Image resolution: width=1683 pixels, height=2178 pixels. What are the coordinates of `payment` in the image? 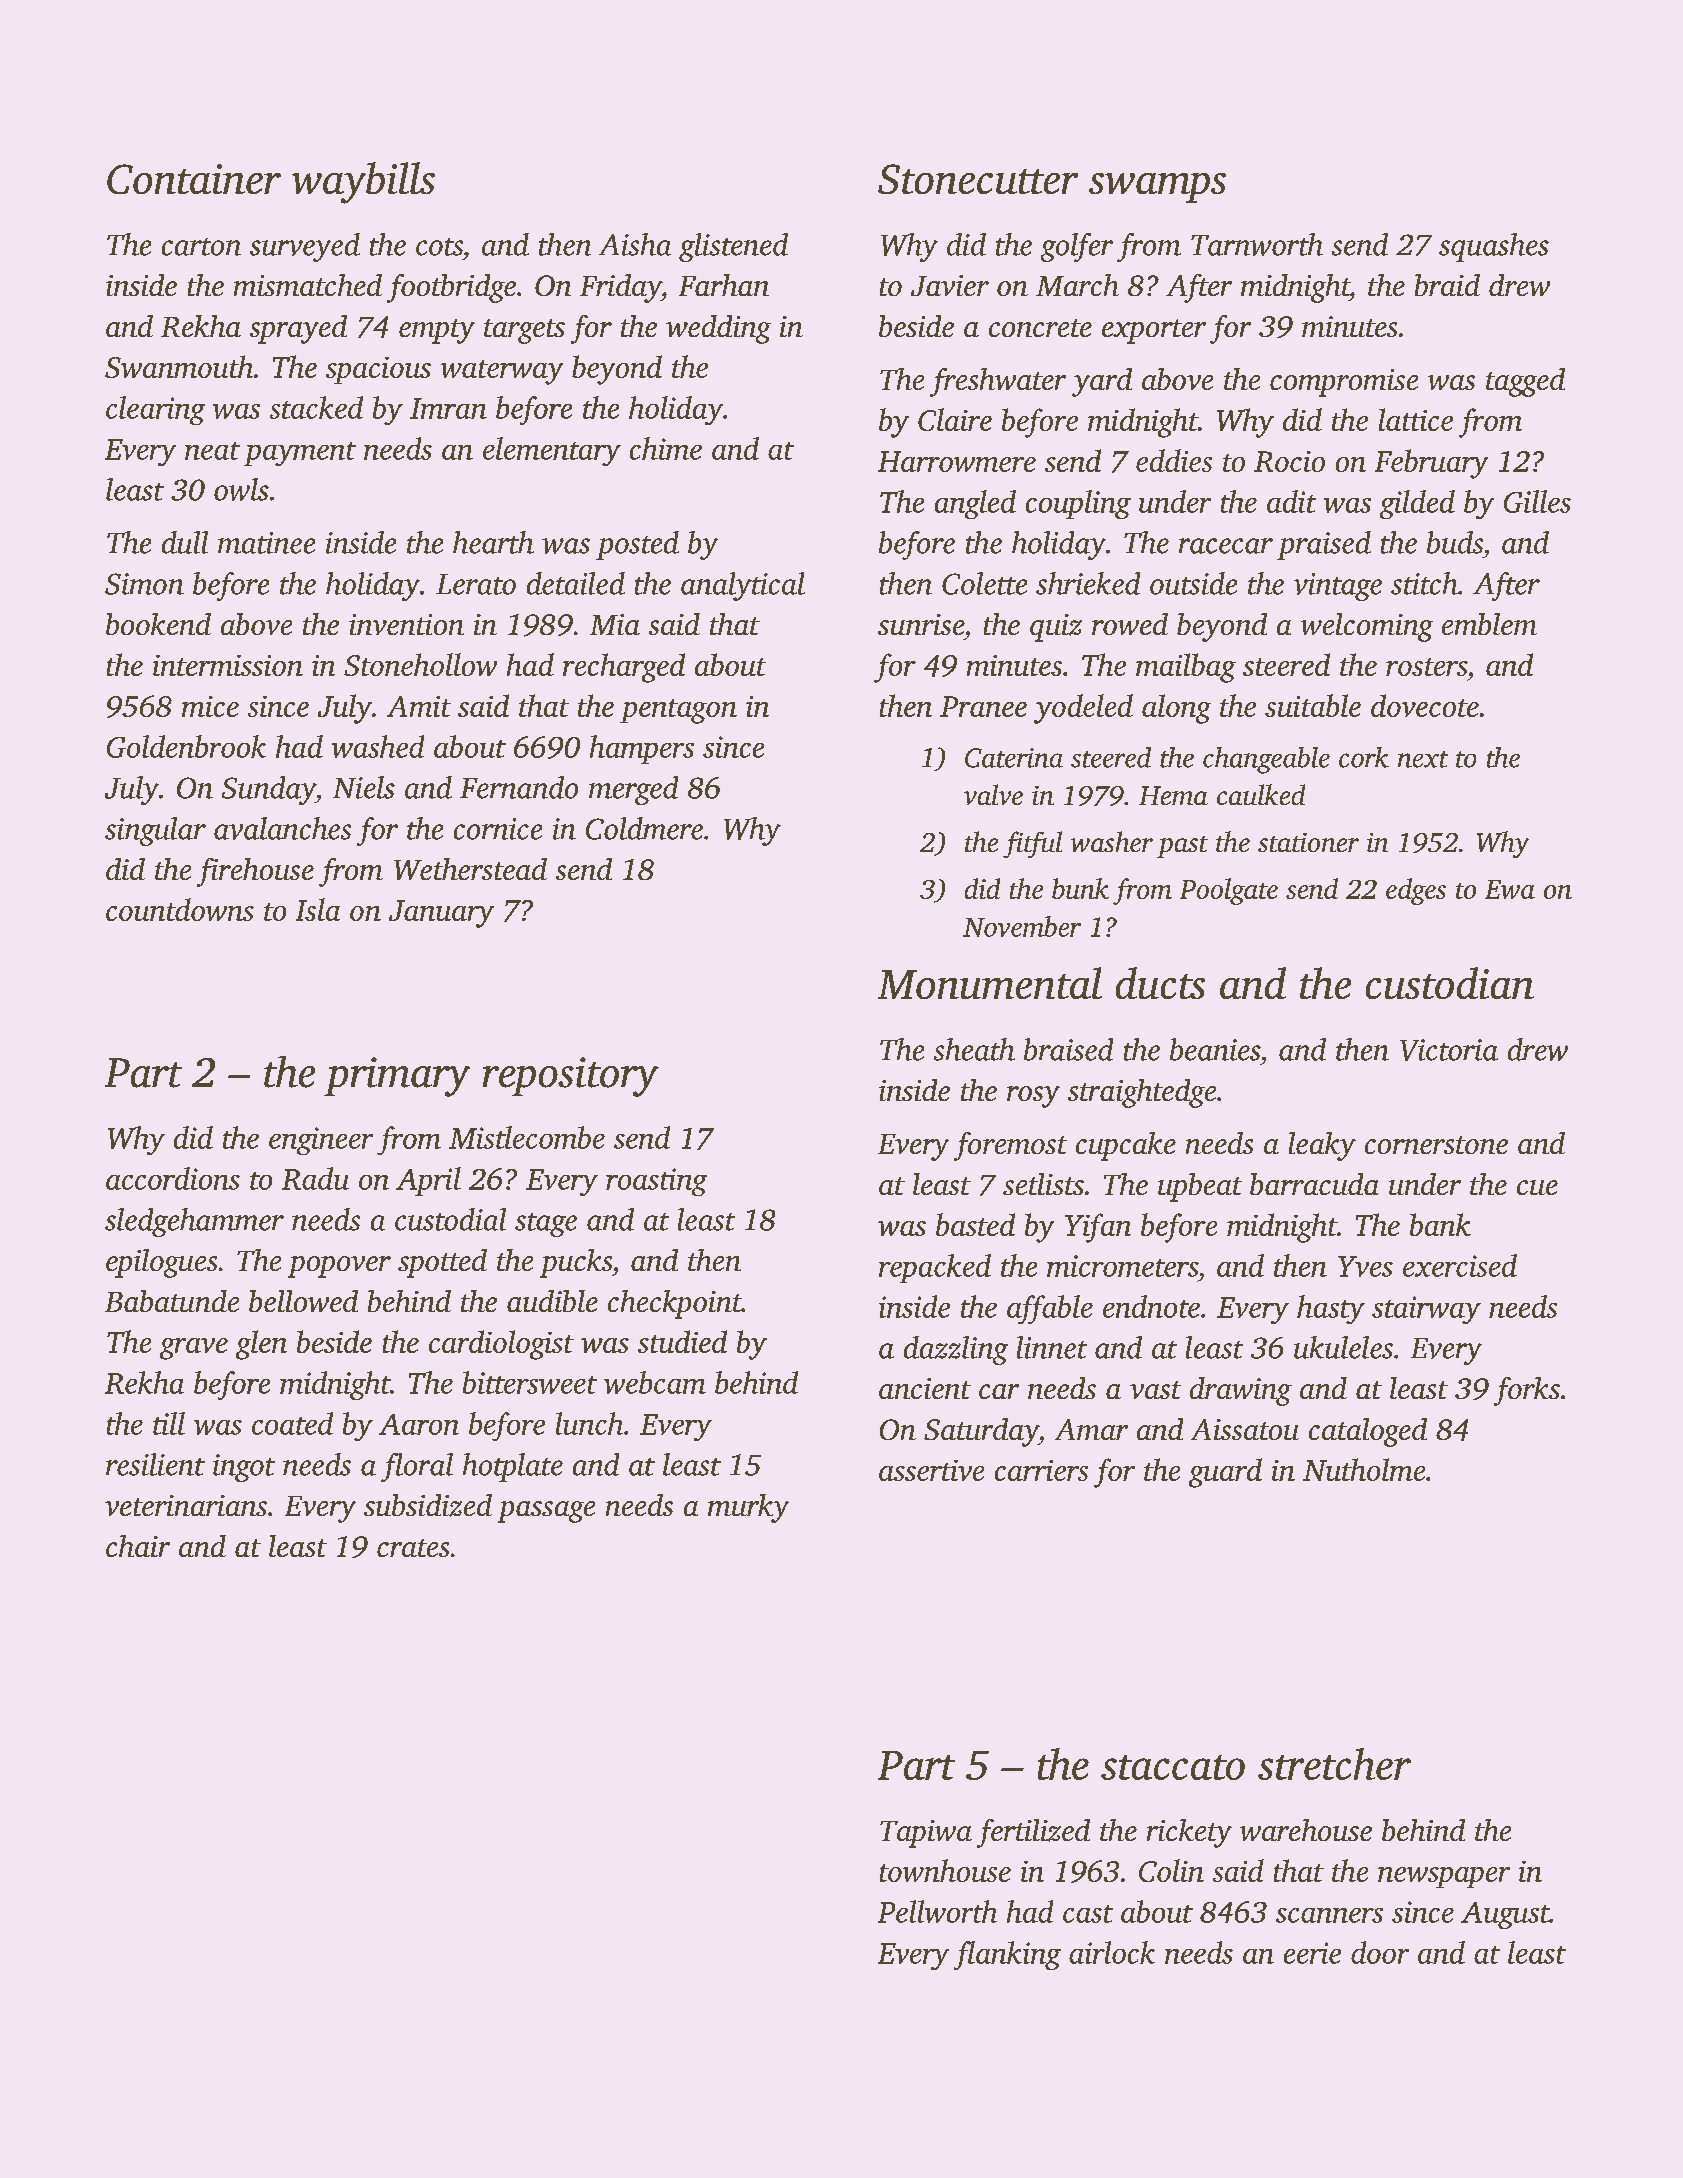 It's located at (300, 454).
